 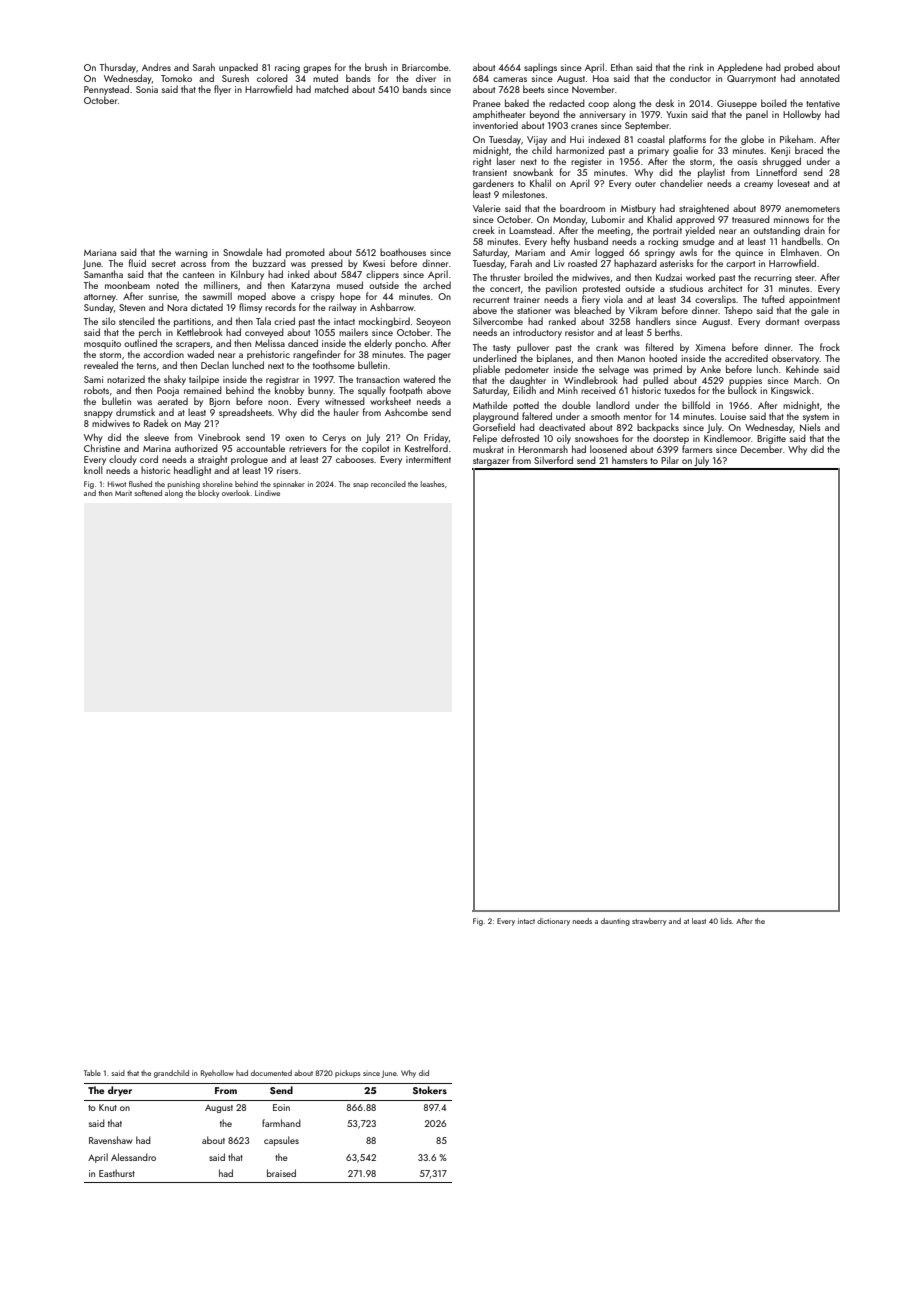 I want to click on warning, so click(x=191, y=253).
